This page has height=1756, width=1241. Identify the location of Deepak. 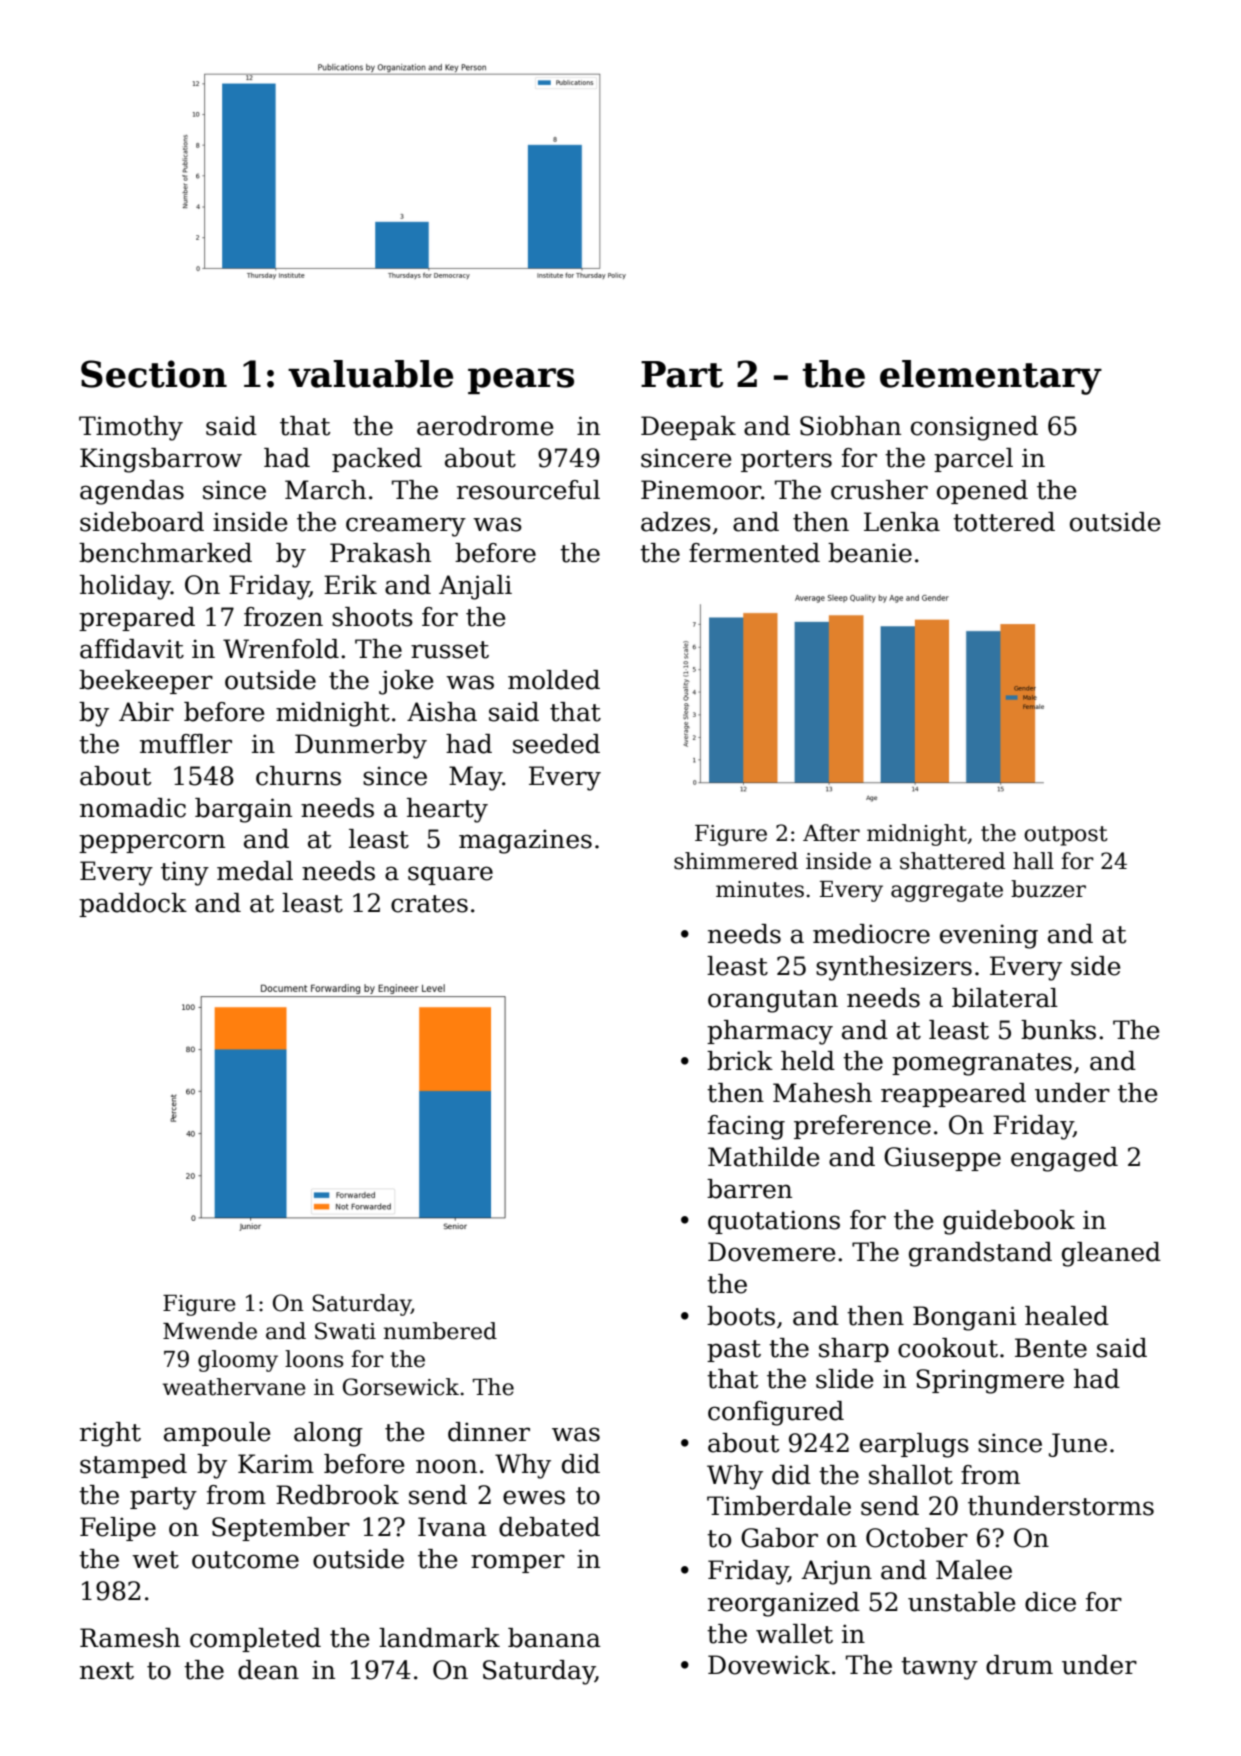
(688, 428).
